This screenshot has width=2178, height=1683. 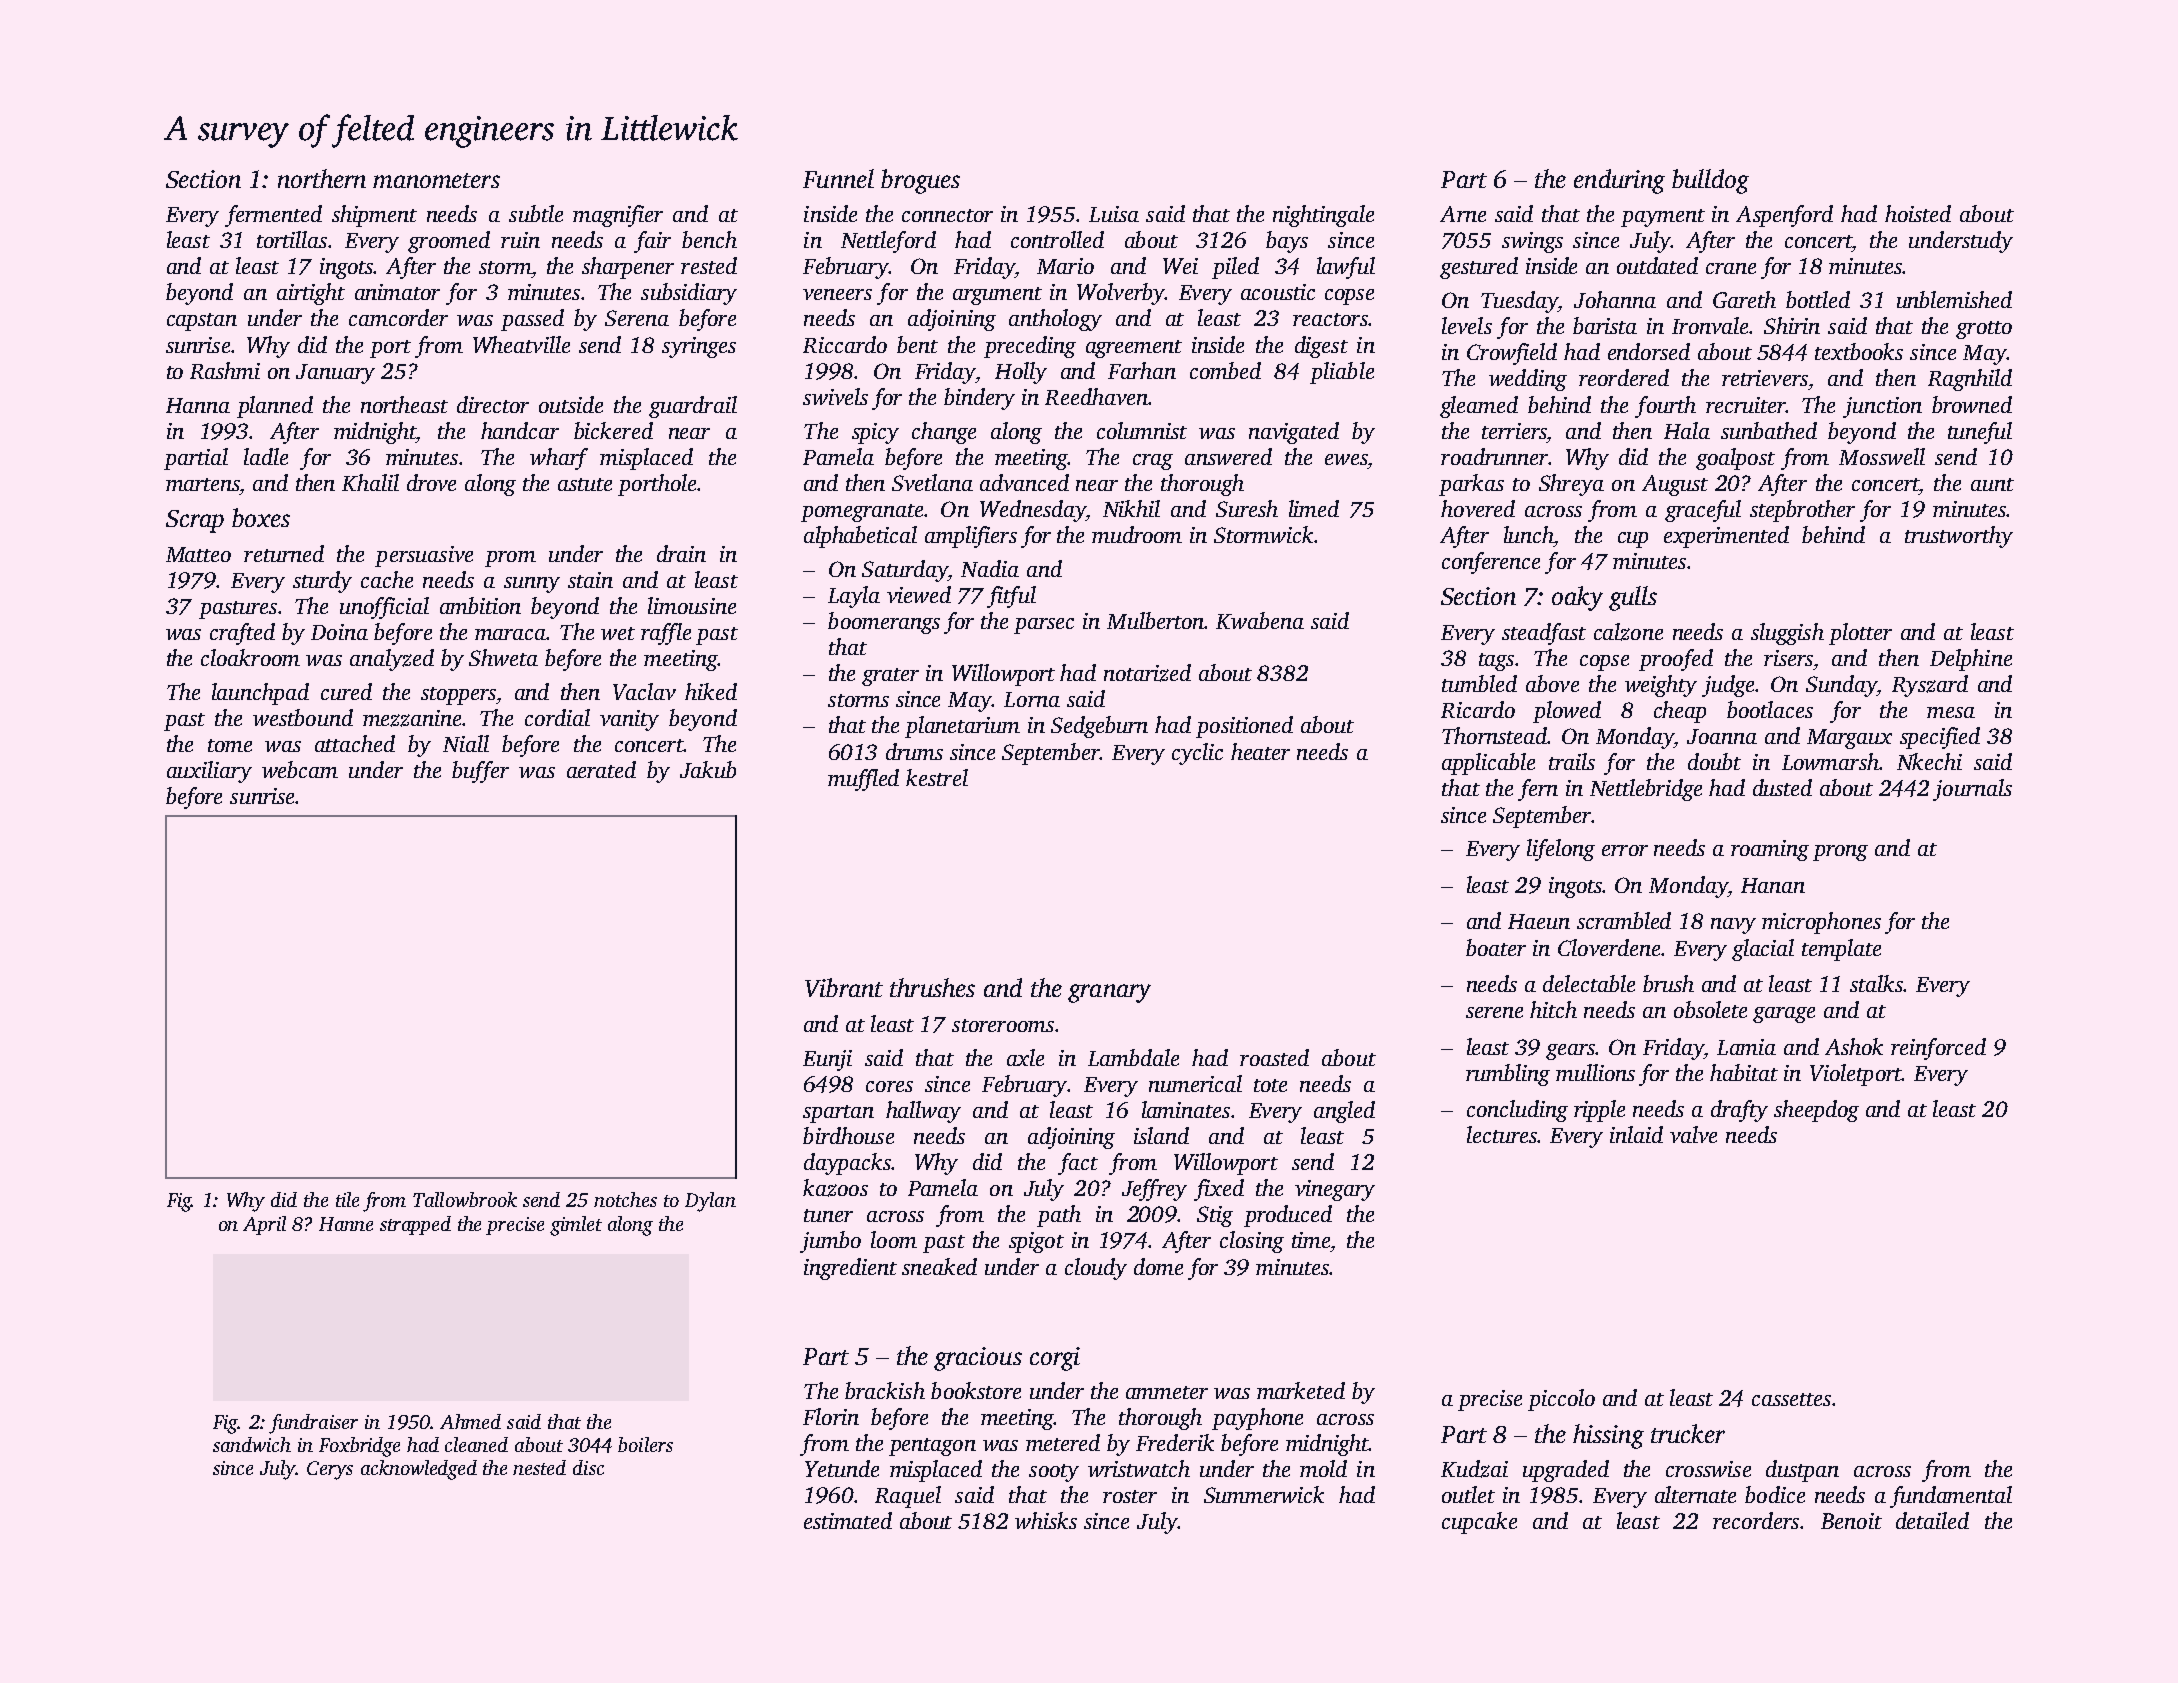 What do you see at coordinates (480, 772) in the screenshot?
I see `buffer` at bounding box center [480, 772].
